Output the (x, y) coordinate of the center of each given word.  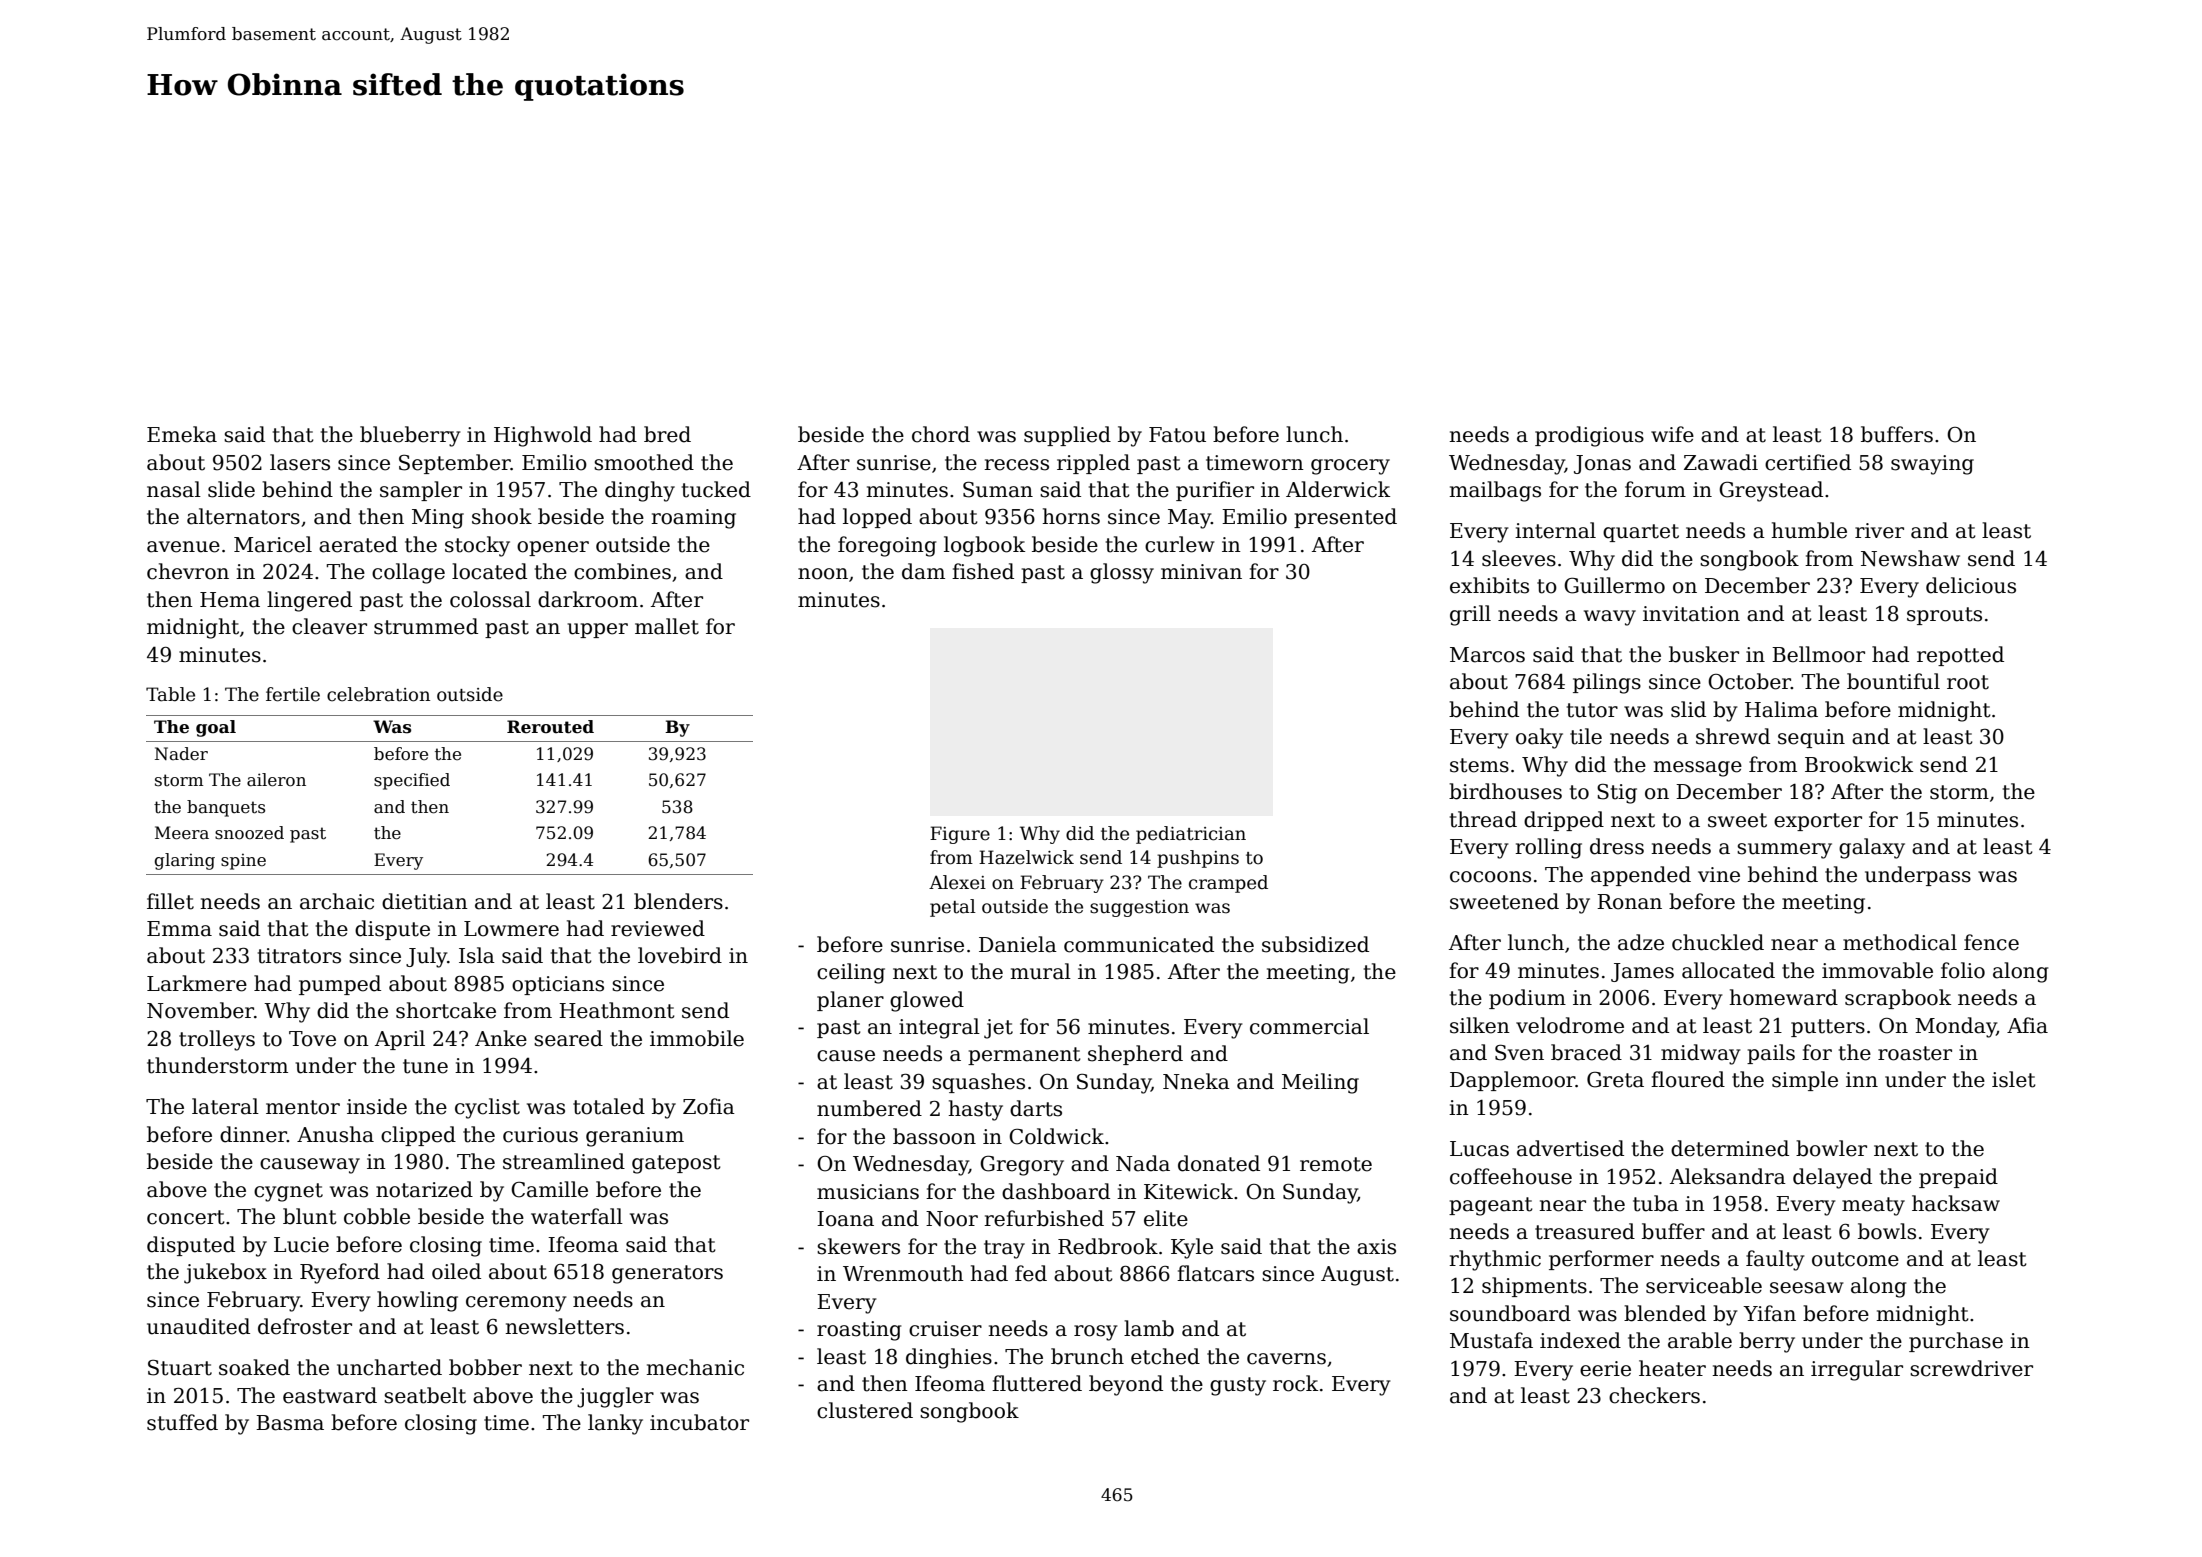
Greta (1615, 1079)
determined (1730, 1148)
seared (568, 1038)
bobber (485, 1367)
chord (941, 434)
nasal (174, 489)
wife (1672, 434)
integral (939, 1028)
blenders (678, 901)
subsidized (1315, 944)
